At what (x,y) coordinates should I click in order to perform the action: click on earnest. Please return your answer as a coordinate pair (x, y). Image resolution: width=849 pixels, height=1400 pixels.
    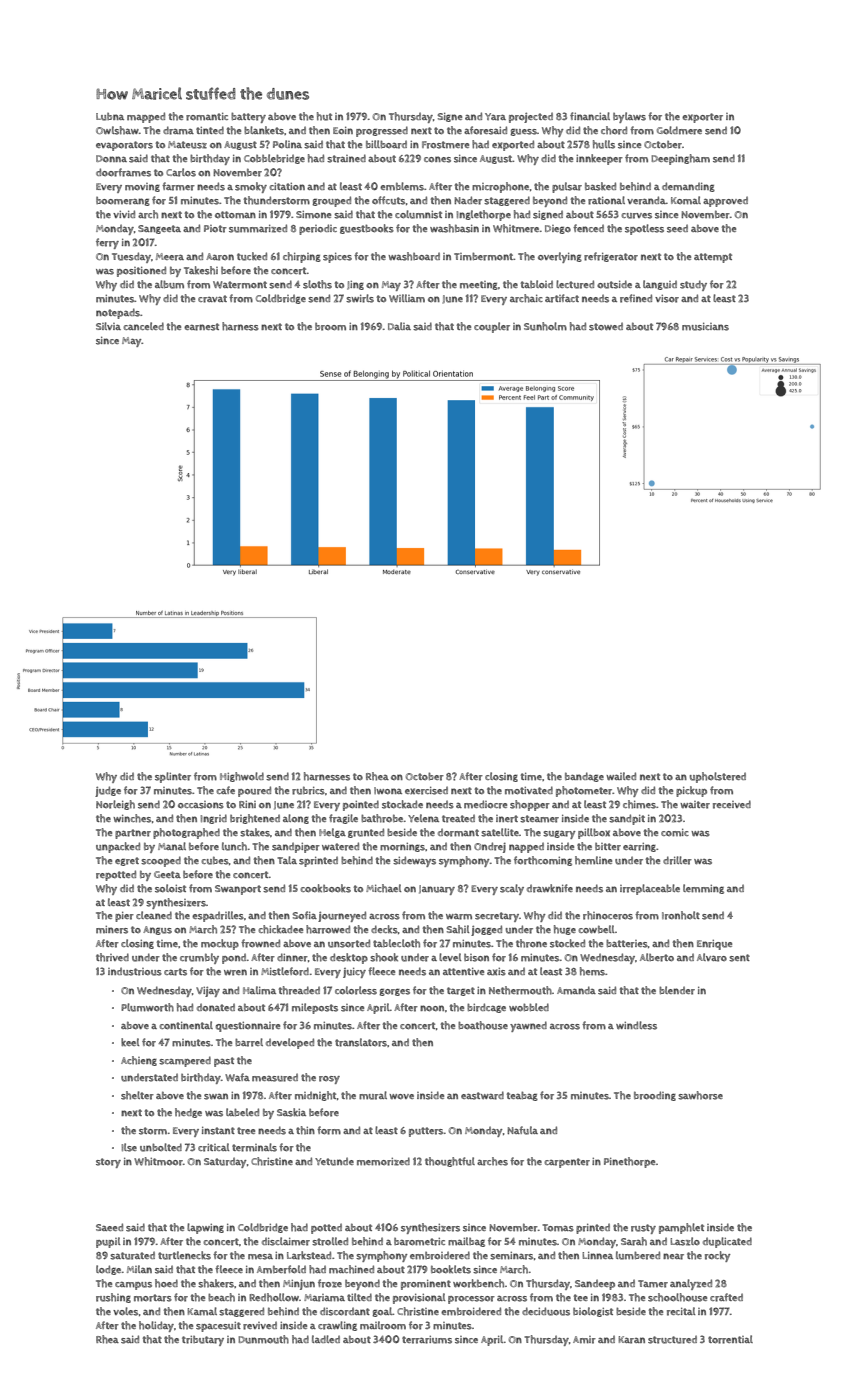
    Looking at the image, I should click on (201, 327).
